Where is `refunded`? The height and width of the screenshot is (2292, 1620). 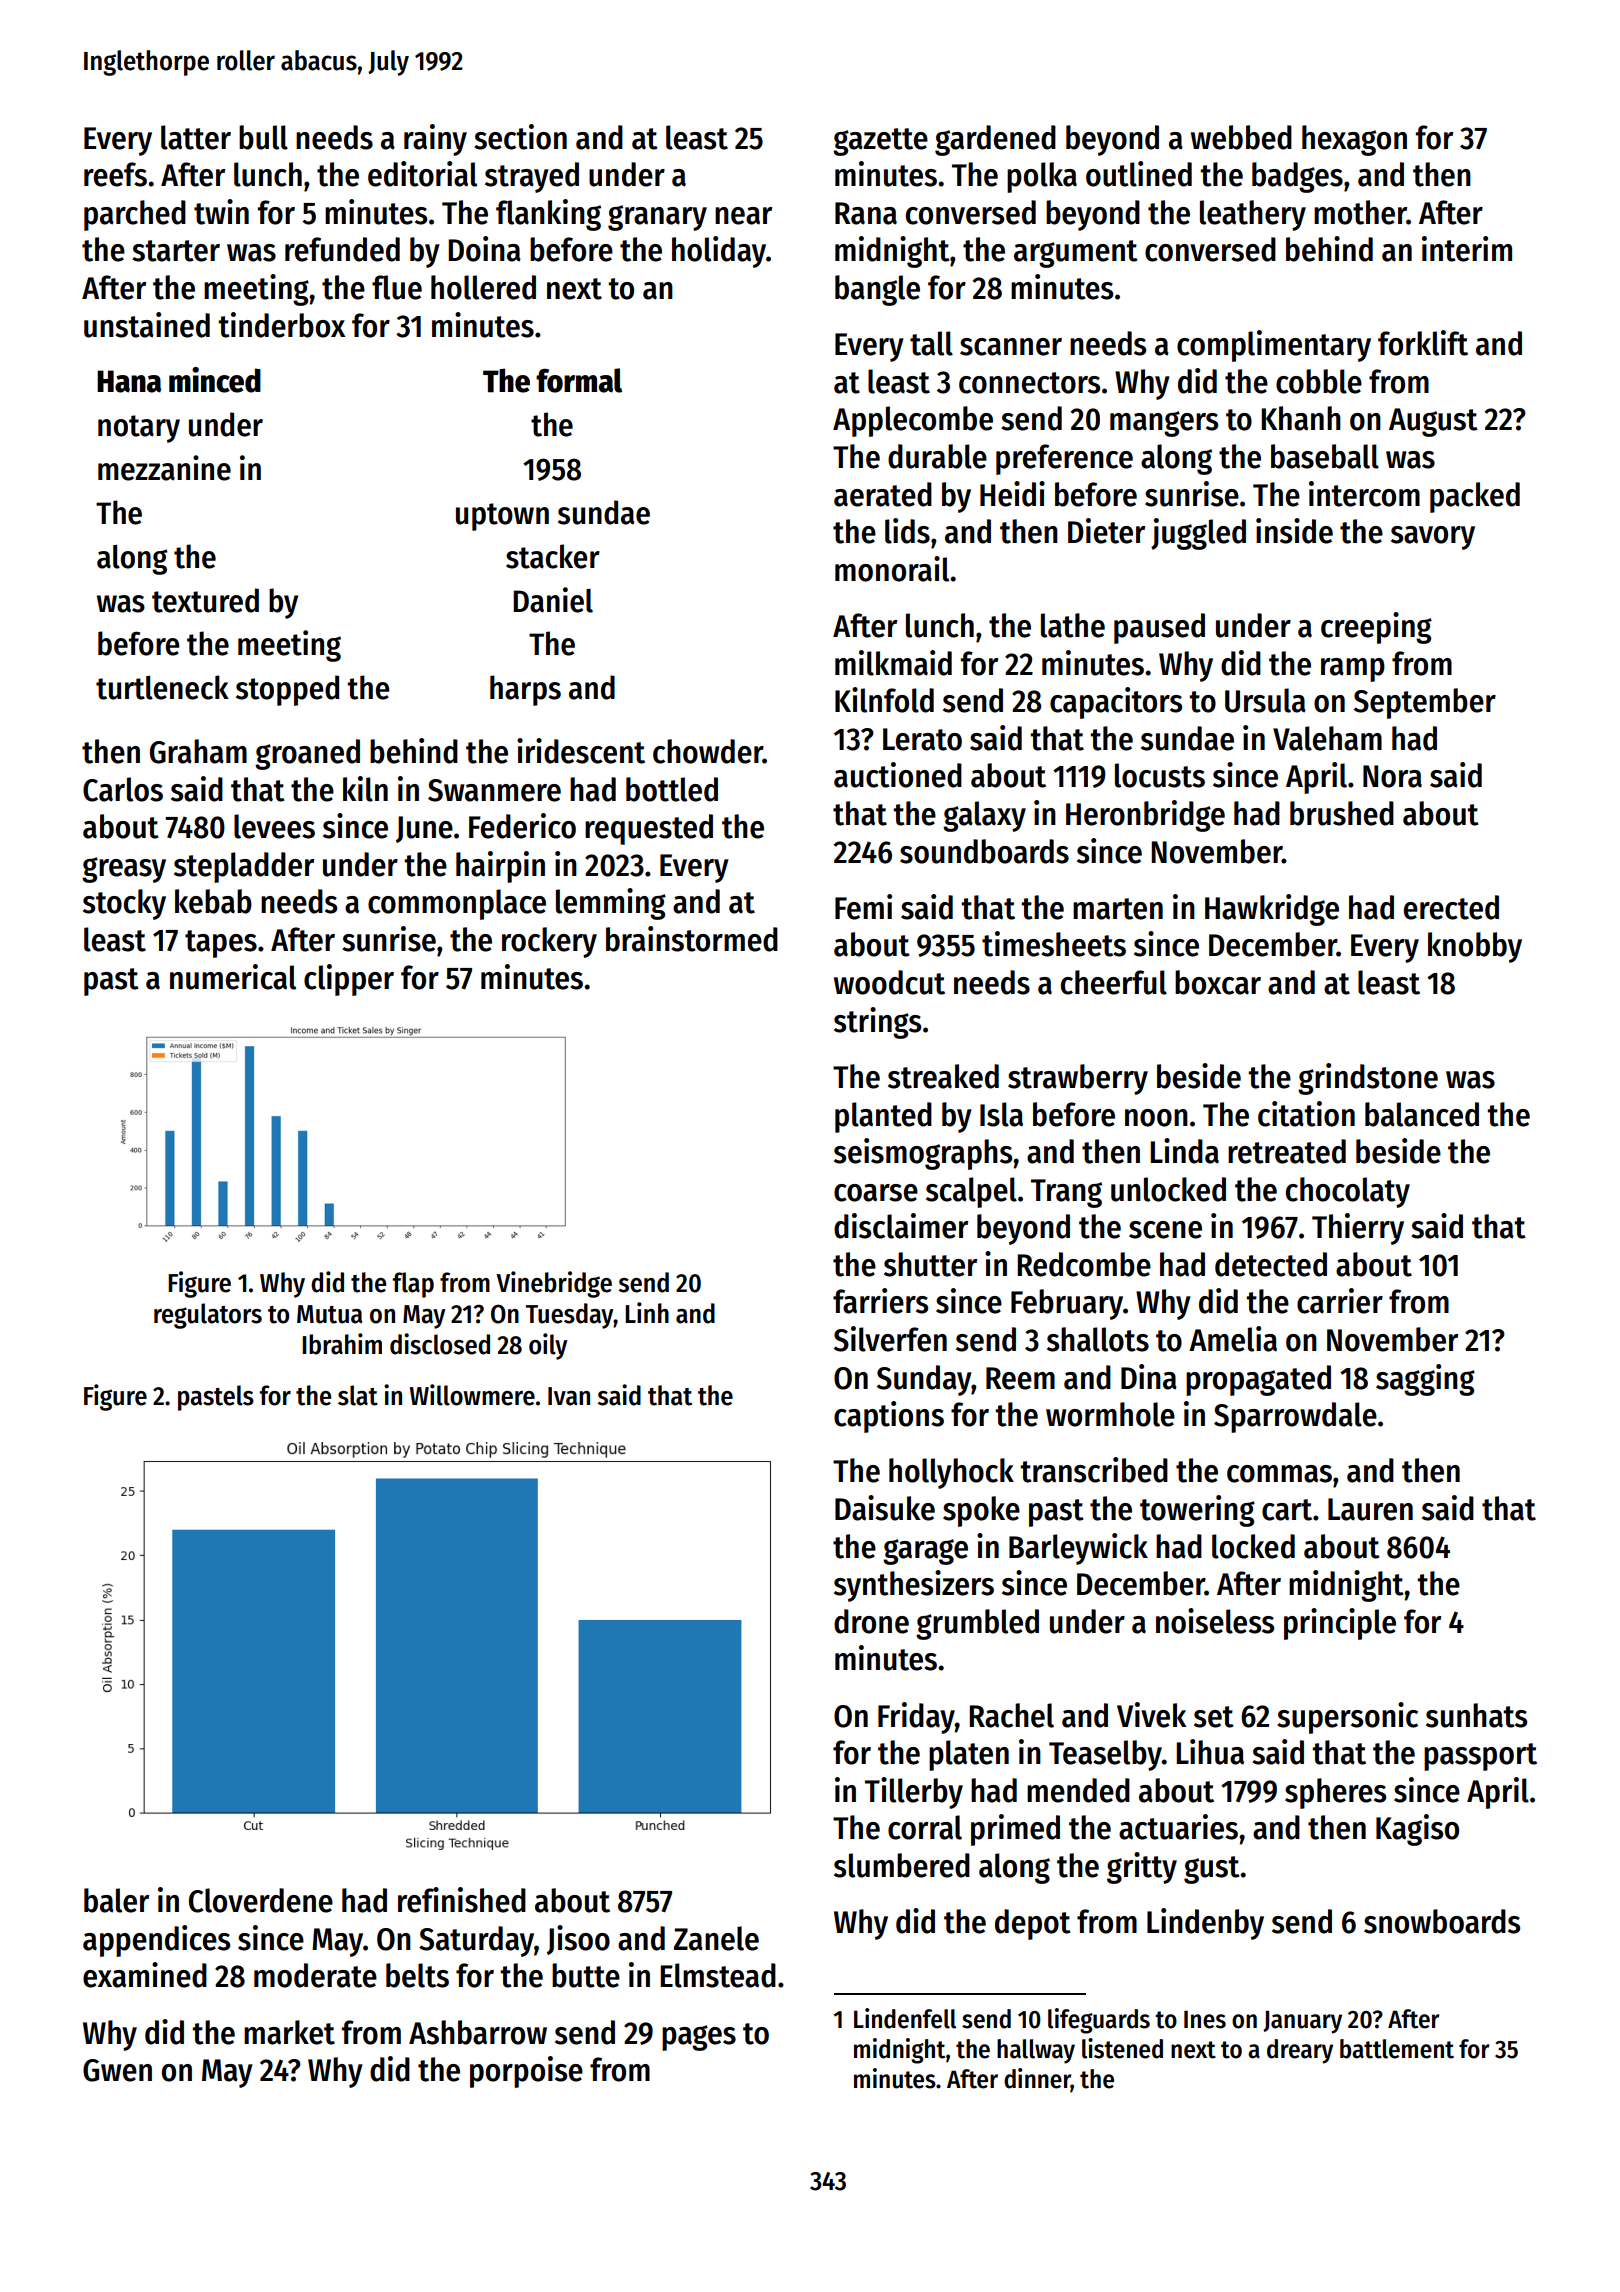 refunded is located at coordinates (342, 249).
